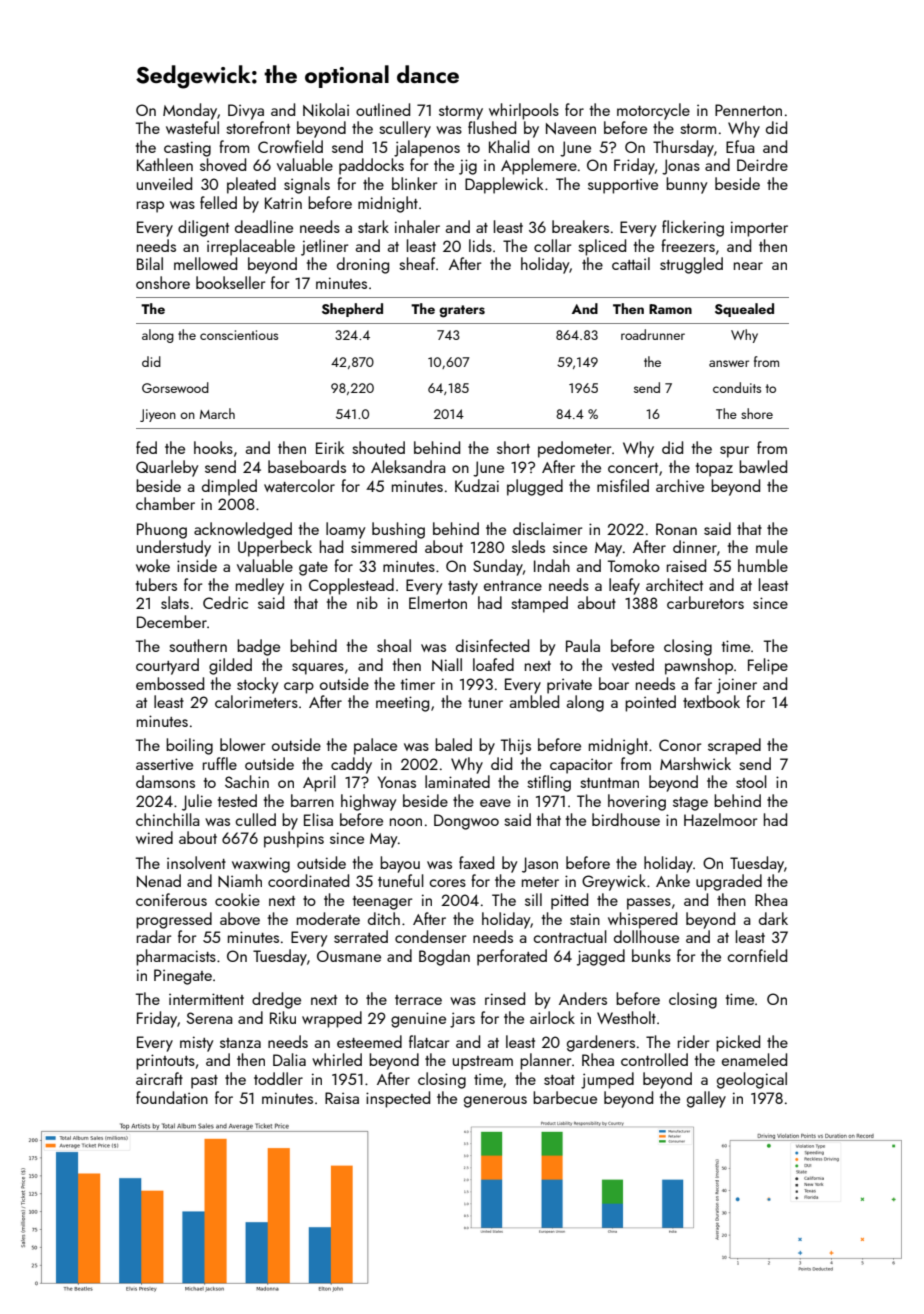 The image size is (924, 1314). I want to click on outlined, so click(383, 109).
